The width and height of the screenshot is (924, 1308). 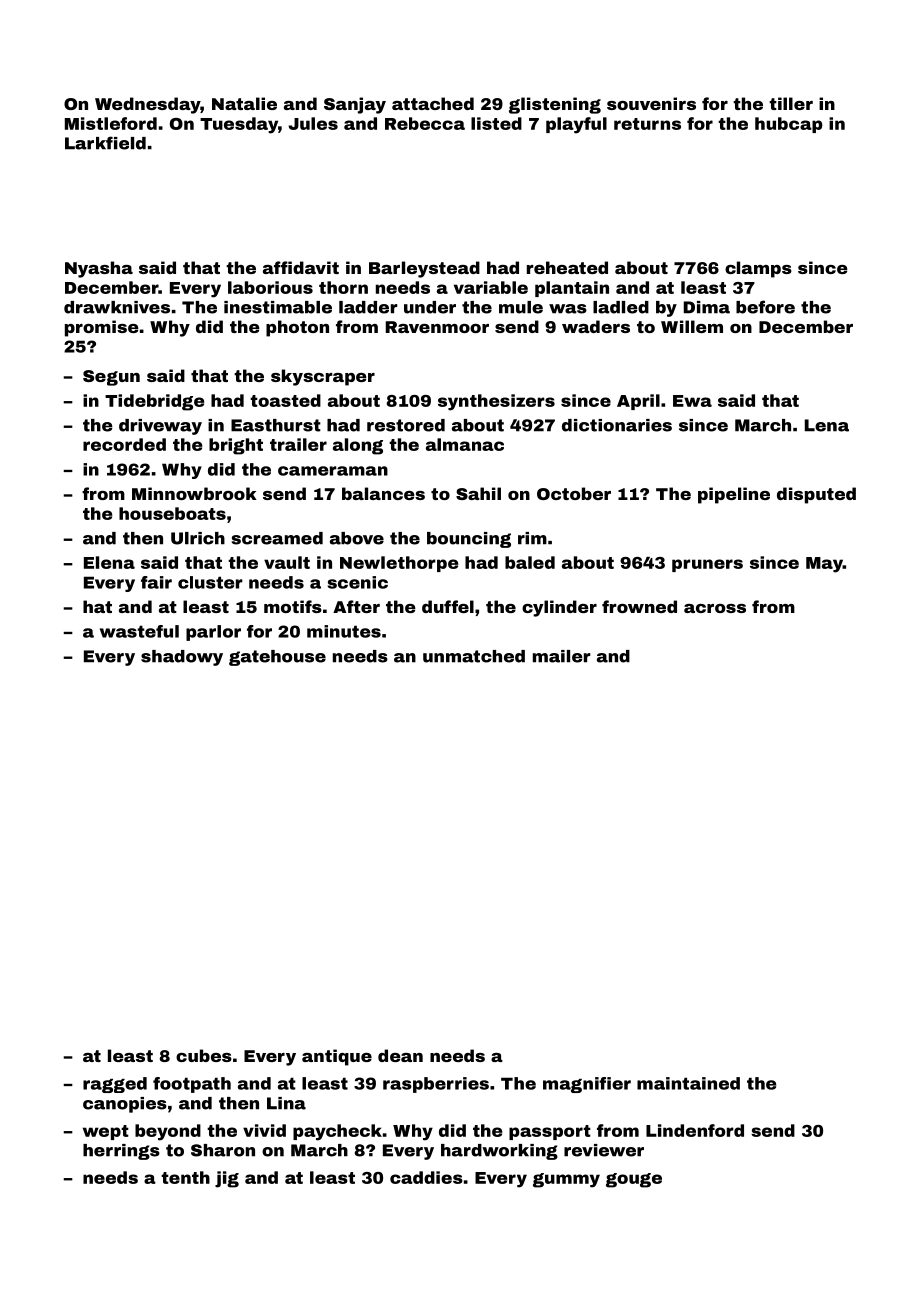 I want to click on disputed, so click(x=816, y=495).
